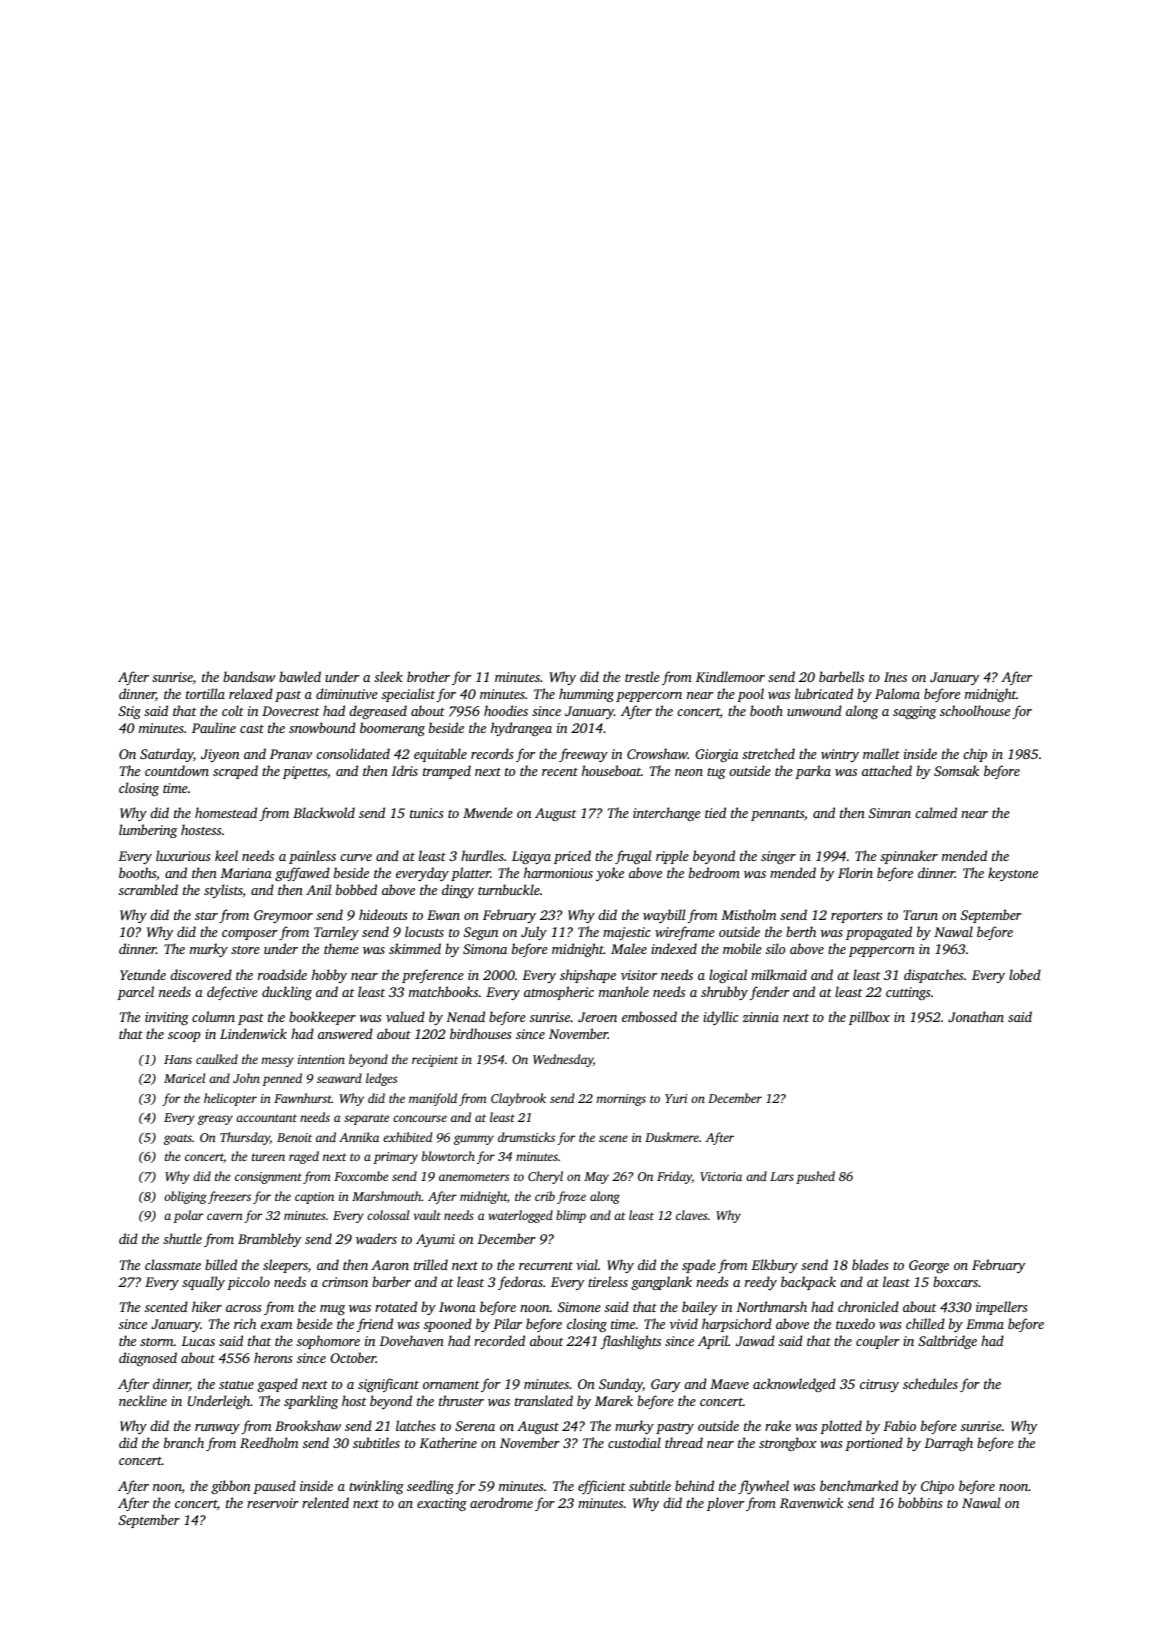  Describe the element at coordinates (920, 1502) in the screenshot. I see `bobbins` at that location.
